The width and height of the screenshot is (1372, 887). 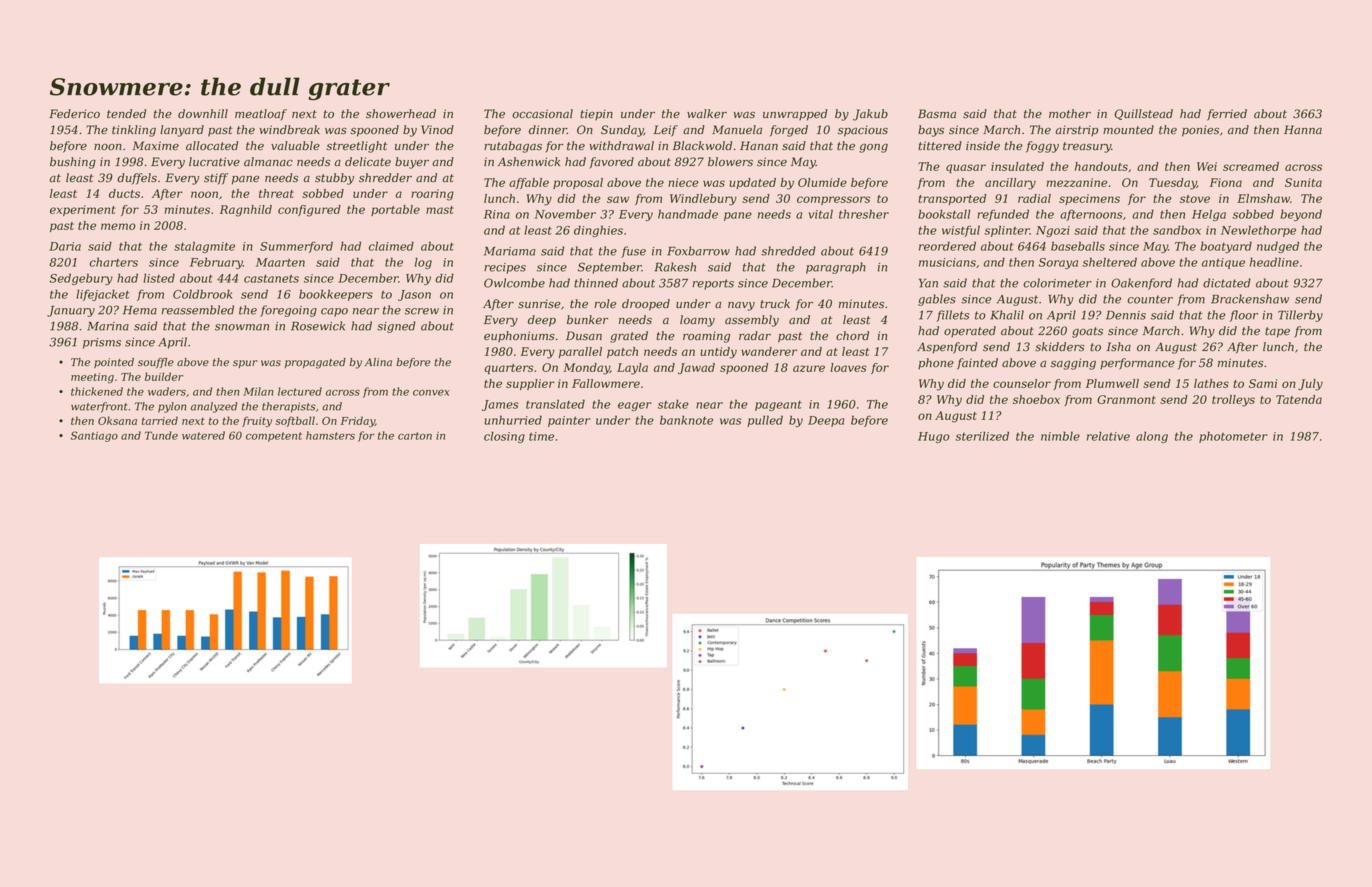 What do you see at coordinates (94, 436) in the screenshot?
I see `Santiago` at bounding box center [94, 436].
